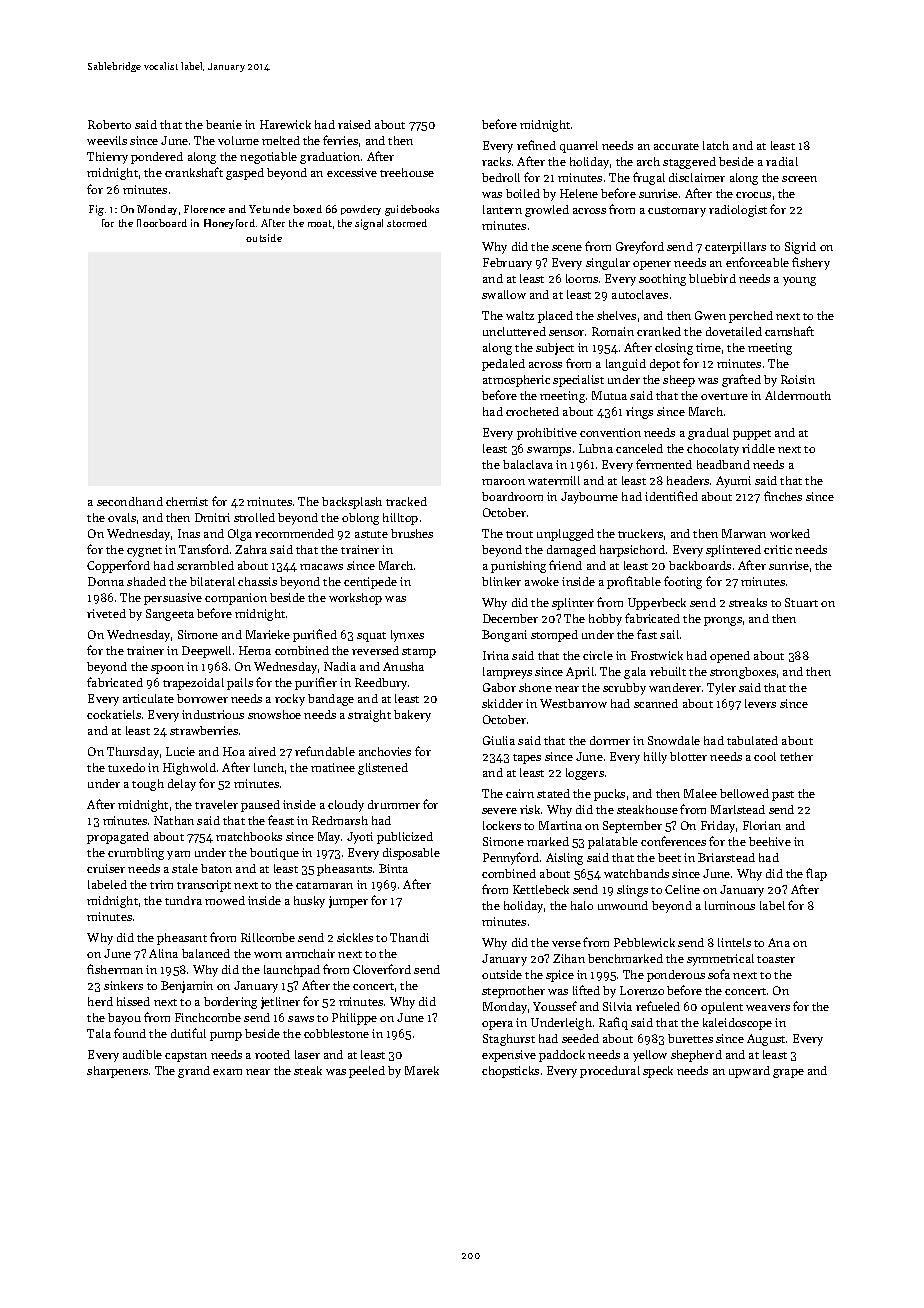 Image resolution: width=924 pixels, height=1308 pixels. Describe the element at coordinates (229, 224) in the screenshot. I see `Honeyford` at that location.
